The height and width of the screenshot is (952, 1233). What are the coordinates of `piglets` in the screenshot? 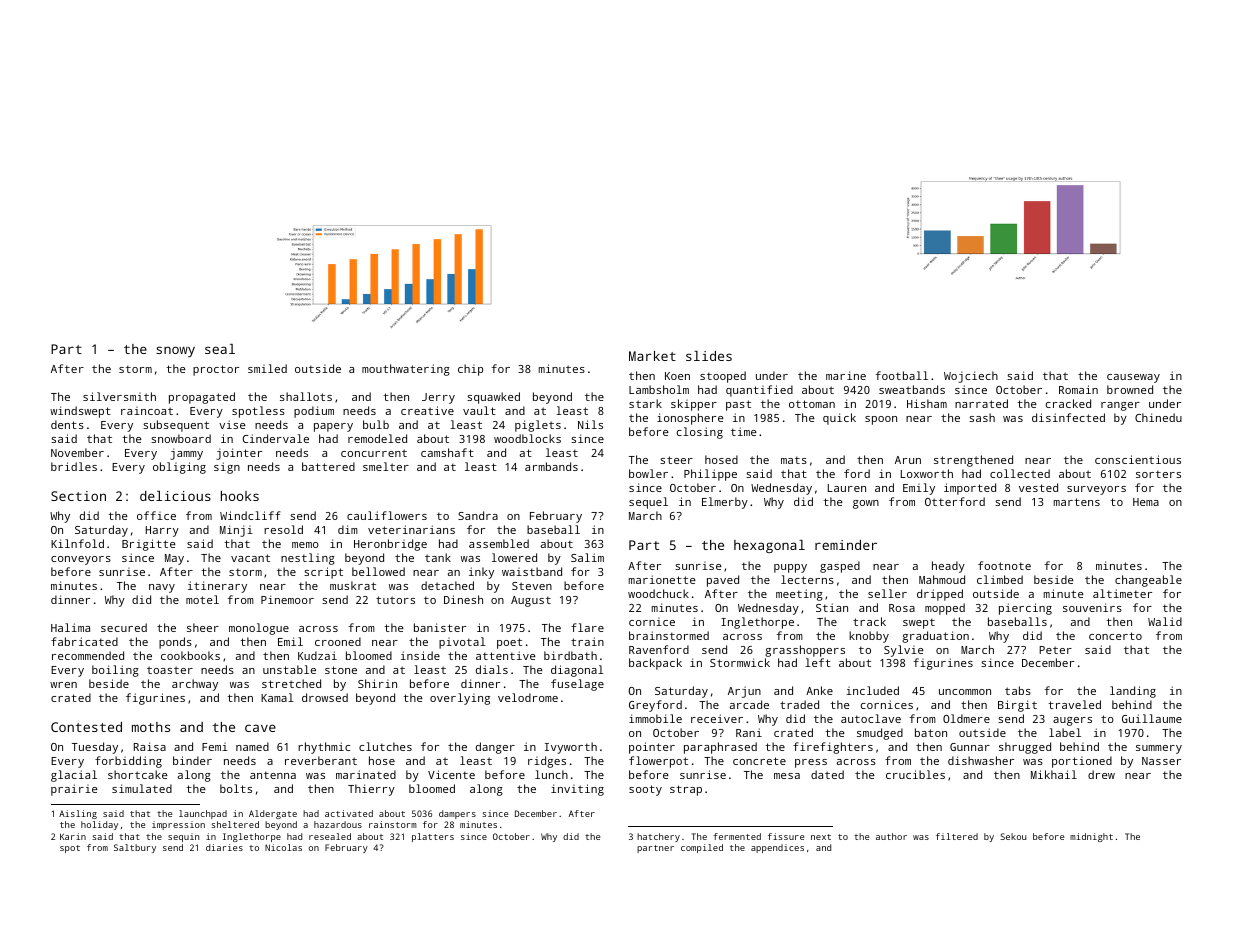 It's located at (538, 426).
